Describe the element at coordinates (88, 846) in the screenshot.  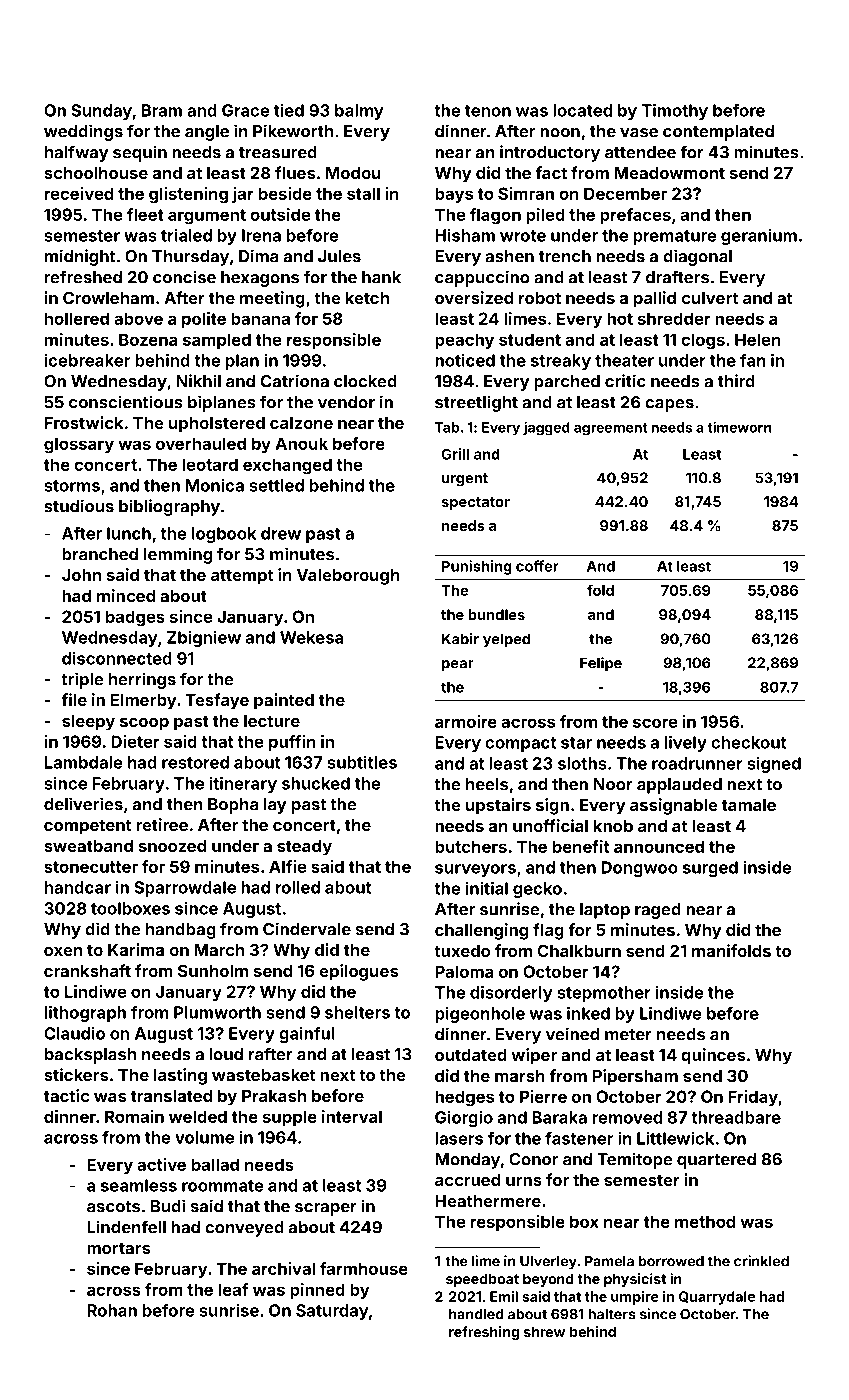
I see `sweatband` at that location.
